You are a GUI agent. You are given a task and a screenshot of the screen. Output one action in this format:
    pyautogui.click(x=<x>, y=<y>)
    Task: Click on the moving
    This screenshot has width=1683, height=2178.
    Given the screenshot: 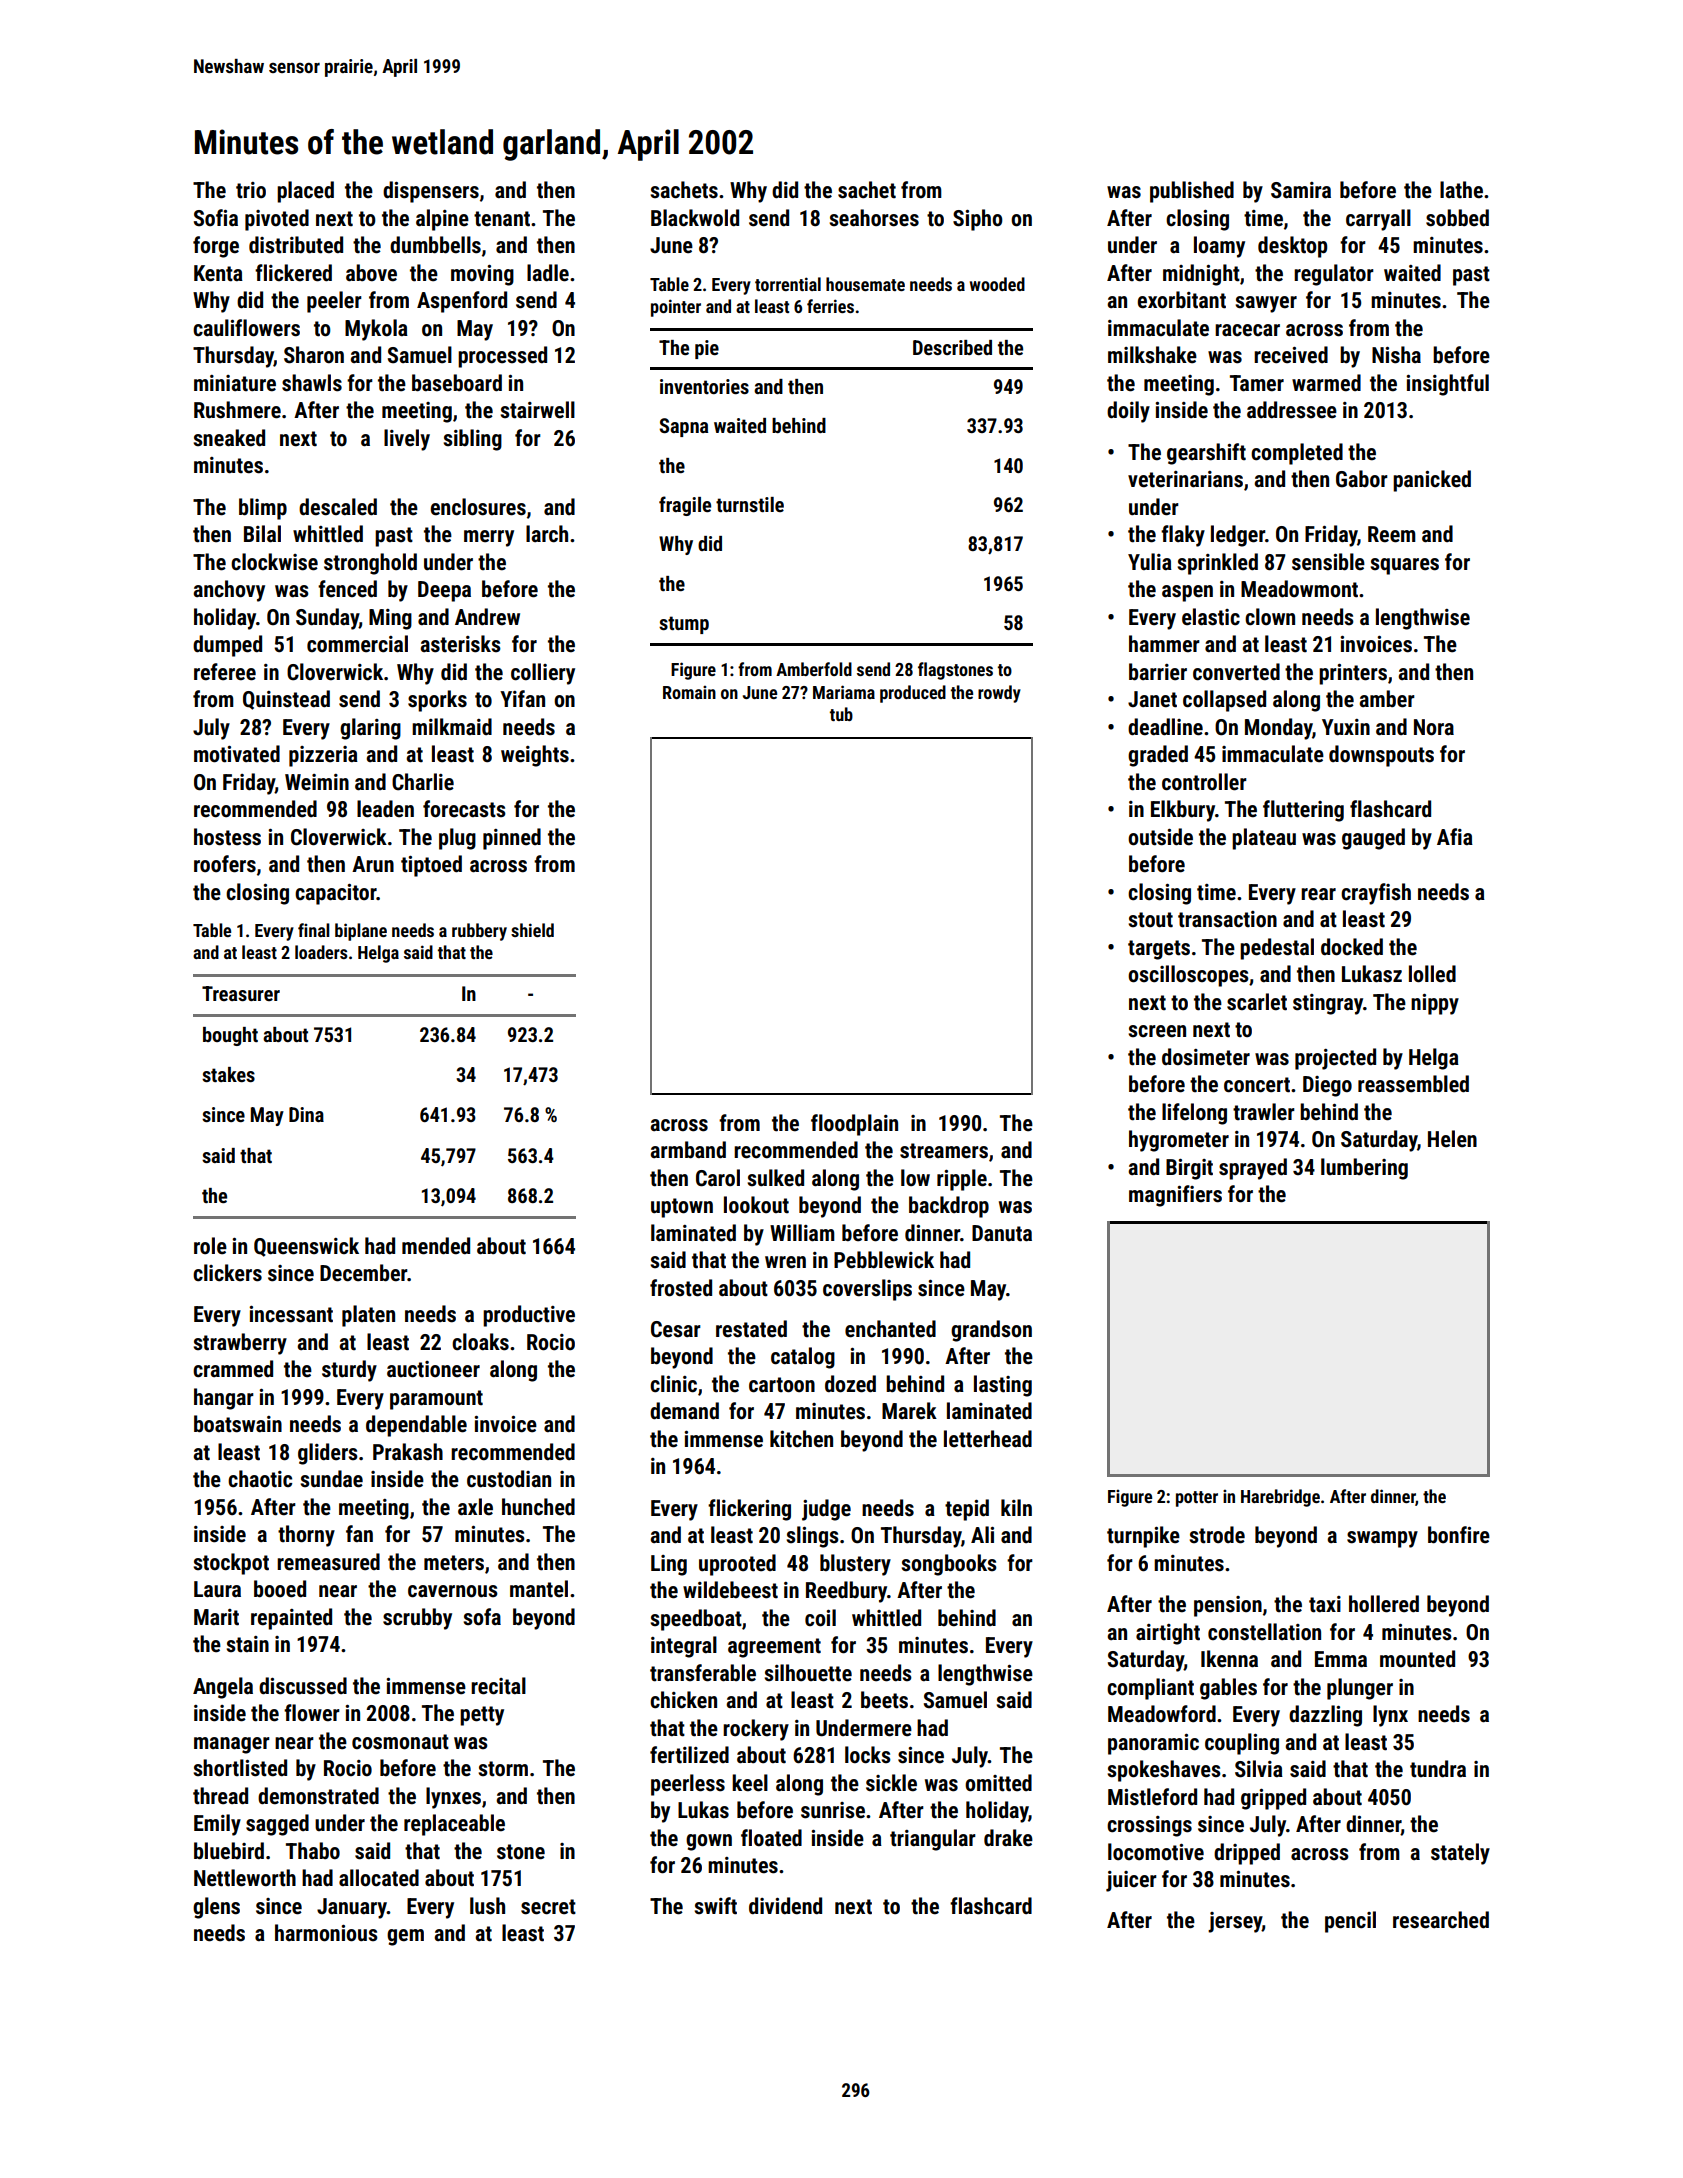 What is the action you would take?
    pyautogui.click(x=482, y=275)
